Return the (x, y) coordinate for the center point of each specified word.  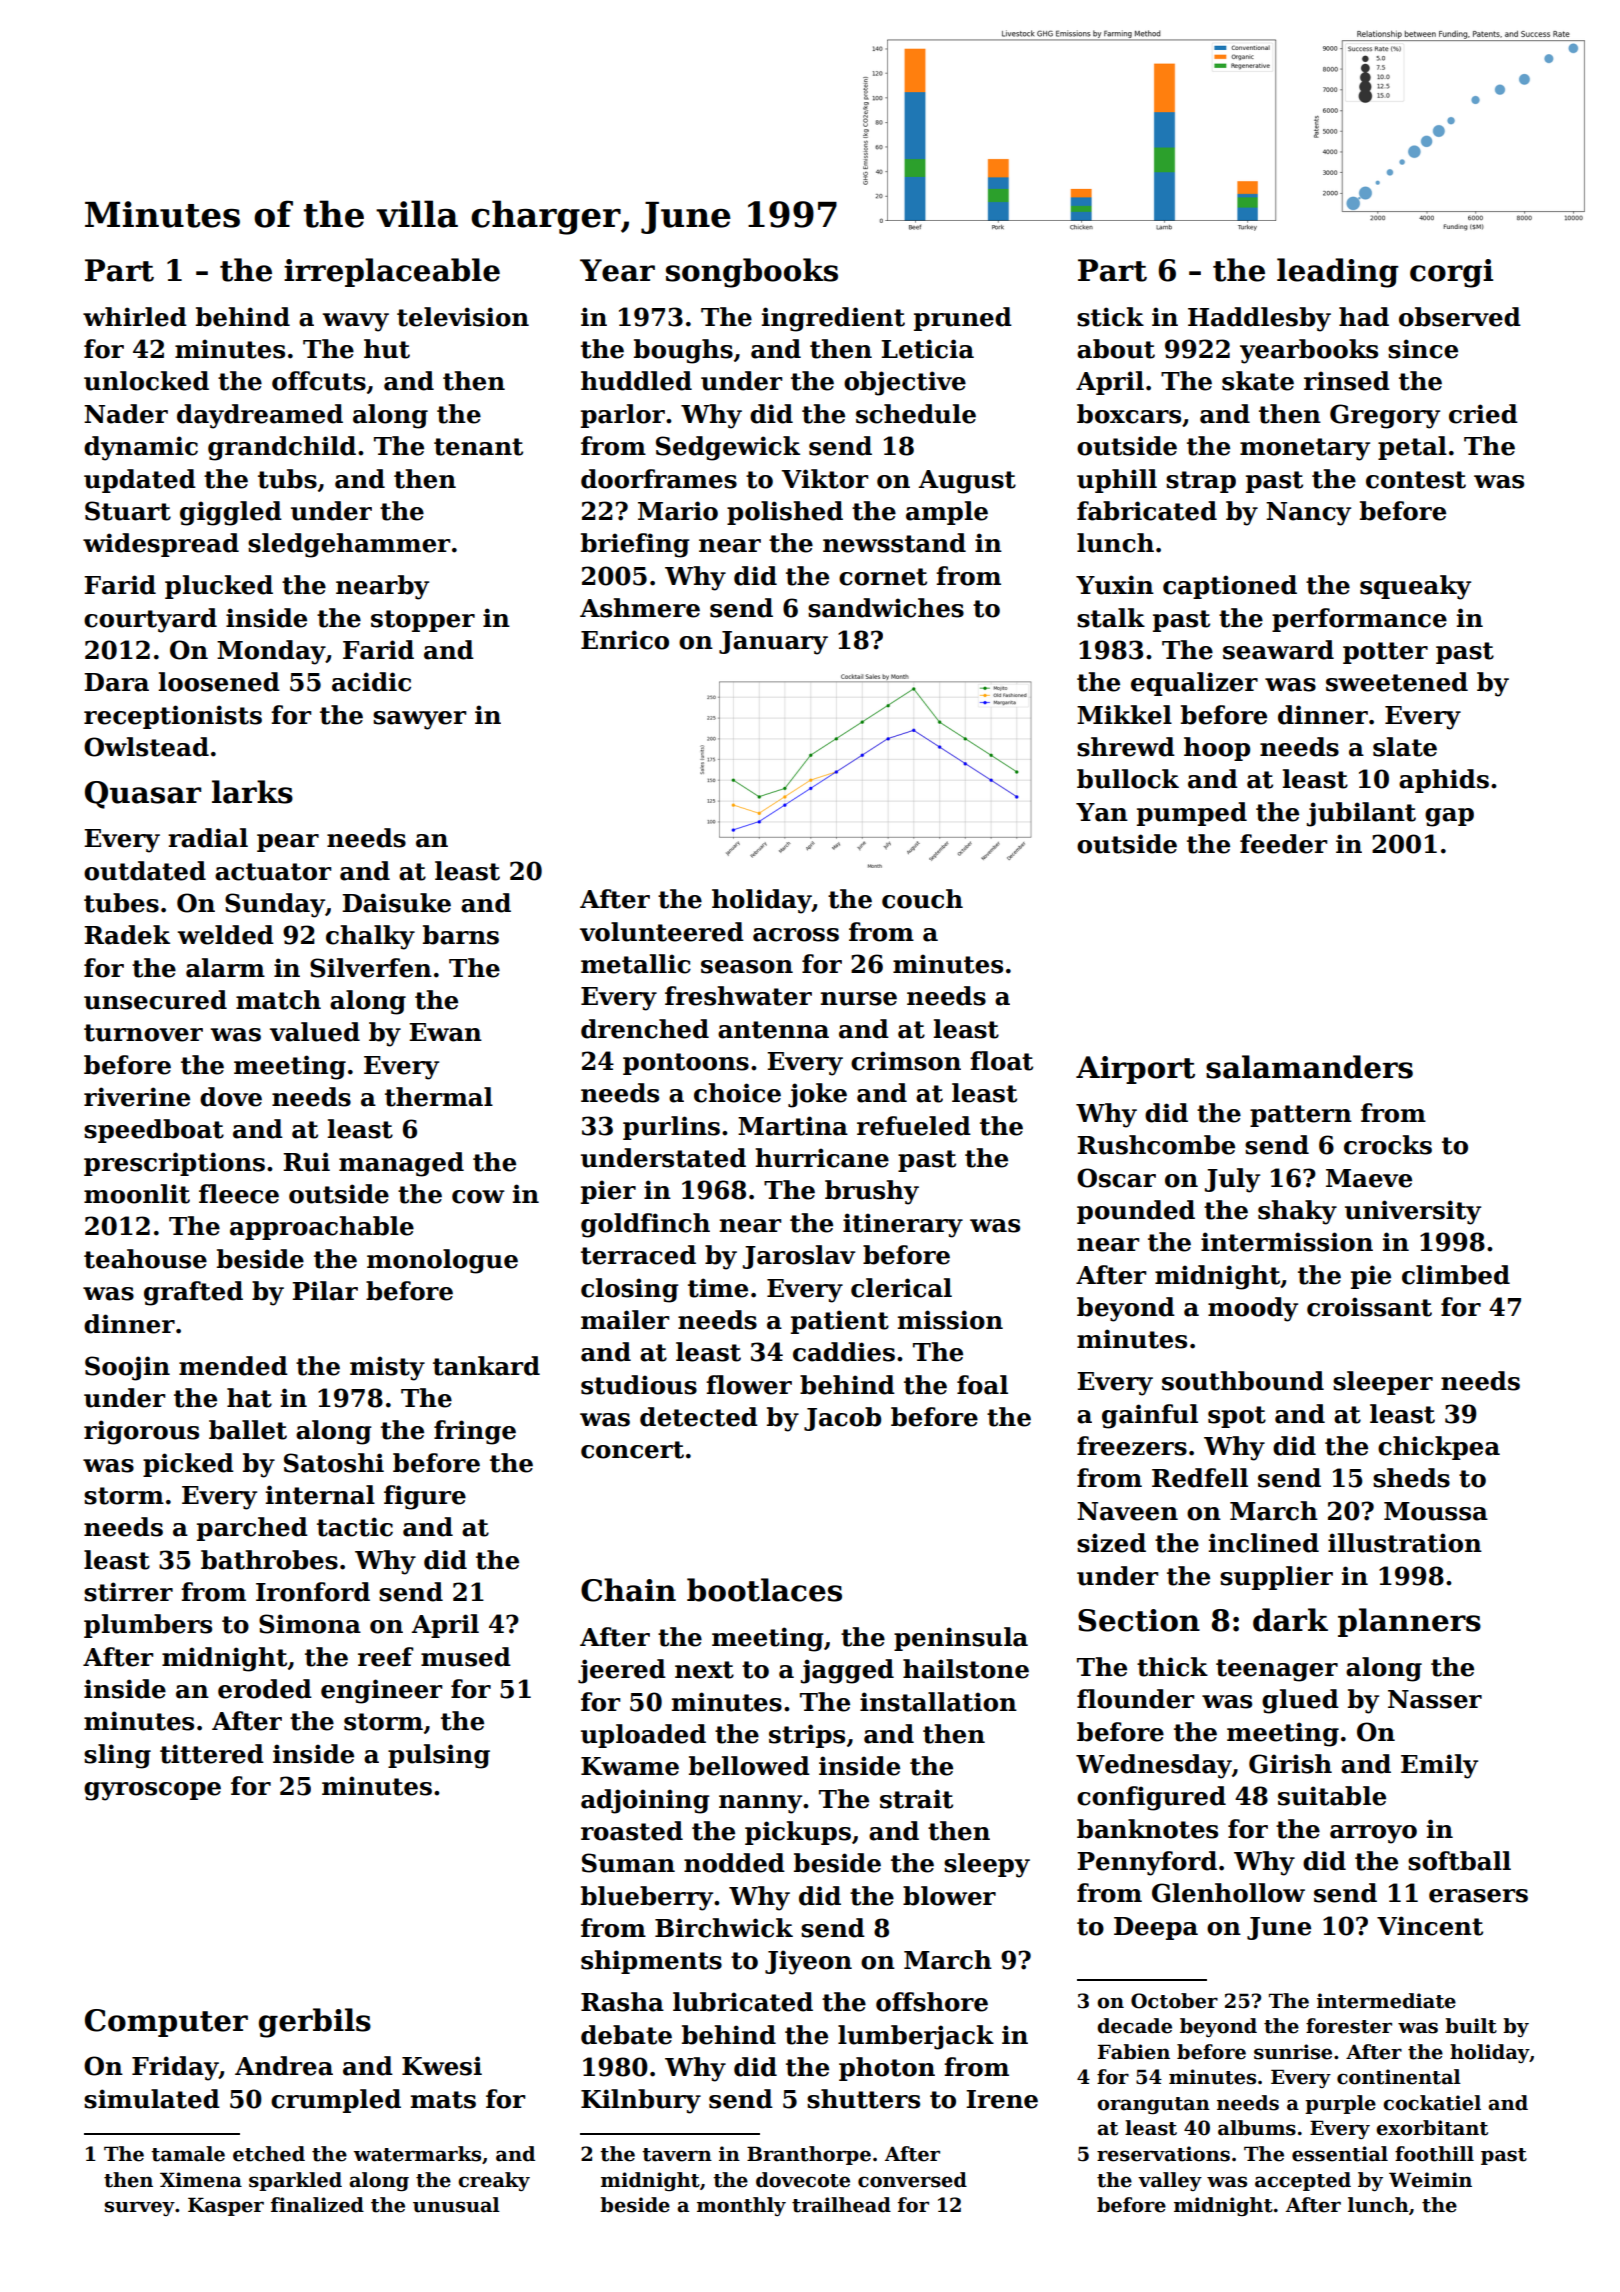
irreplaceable (392, 272)
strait (916, 1799)
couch (922, 899)
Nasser (1435, 1699)
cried (1483, 414)
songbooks (752, 273)
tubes (121, 903)
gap (1449, 817)
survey (140, 2208)
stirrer (128, 1592)
